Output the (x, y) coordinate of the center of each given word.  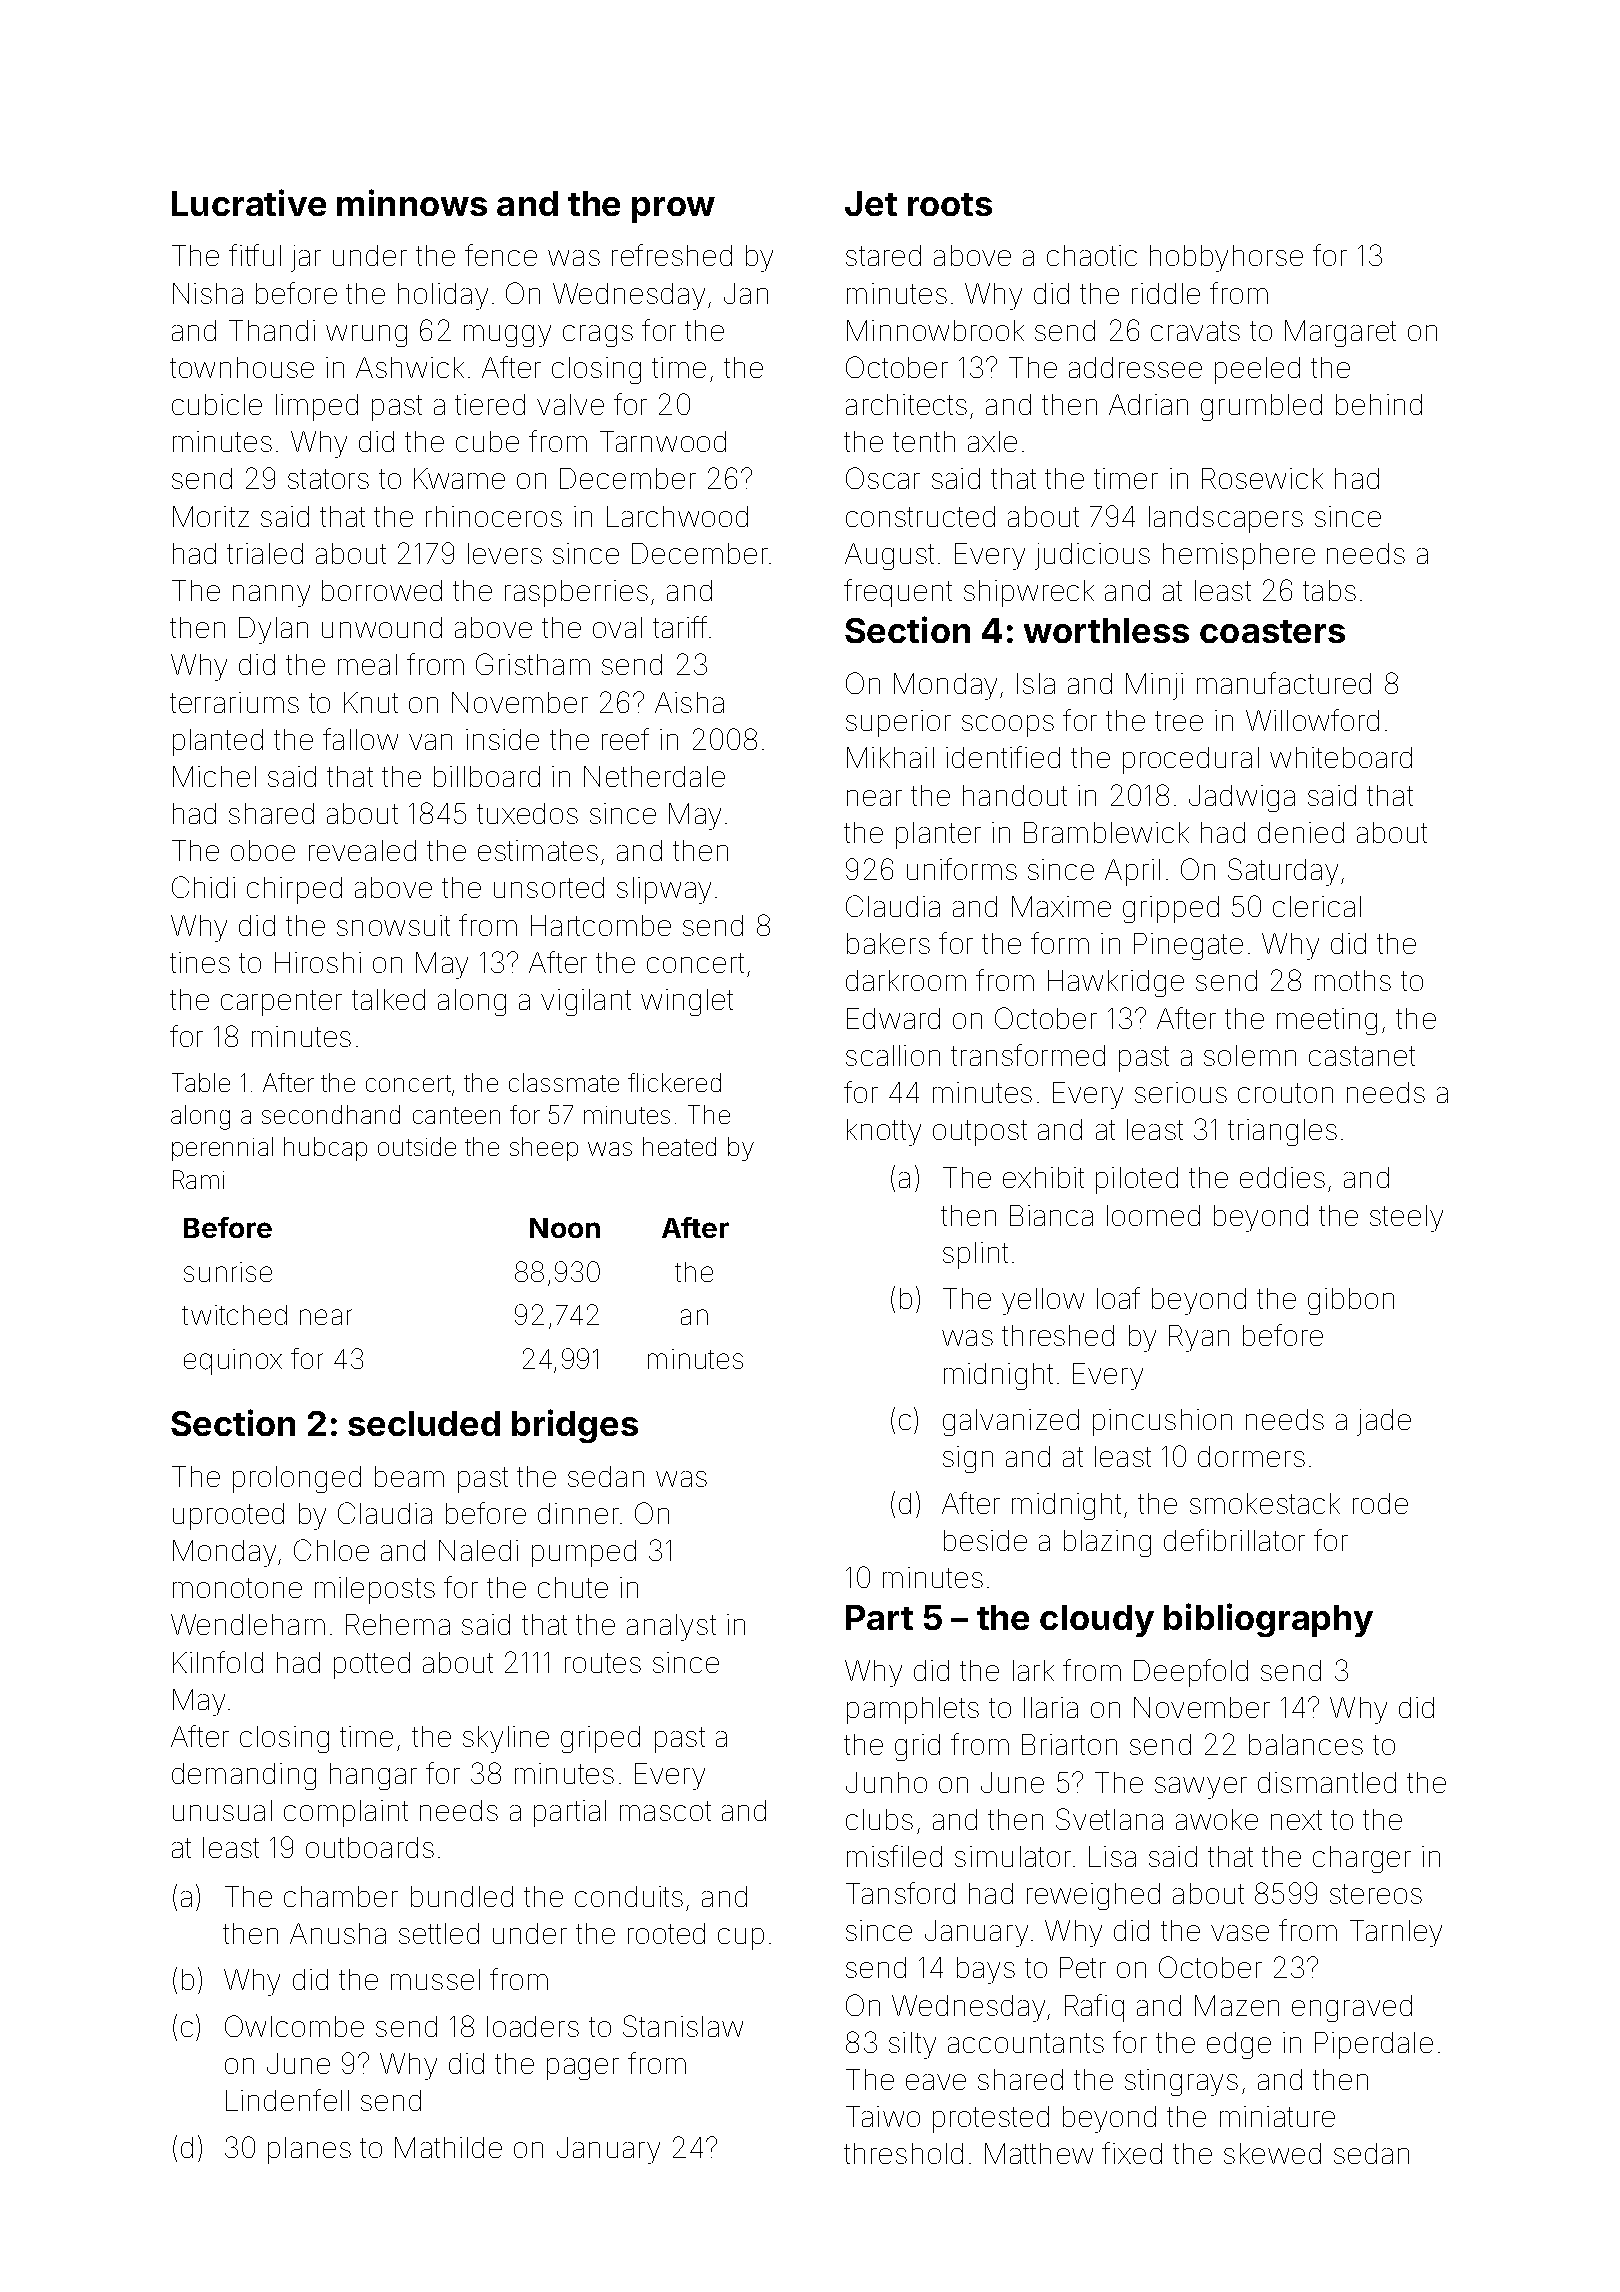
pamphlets (913, 1710)
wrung (366, 336)
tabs (1329, 590)
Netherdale (654, 776)
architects (906, 404)
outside (417, 1146)
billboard (487, 776)
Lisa (1112, 1856)
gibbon (1351, 1301)
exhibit (1043, 1177)
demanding (244, 1776)
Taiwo (883, 2116)
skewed (1272, 2153)
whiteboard (1341, 757)
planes (309, 2150)
